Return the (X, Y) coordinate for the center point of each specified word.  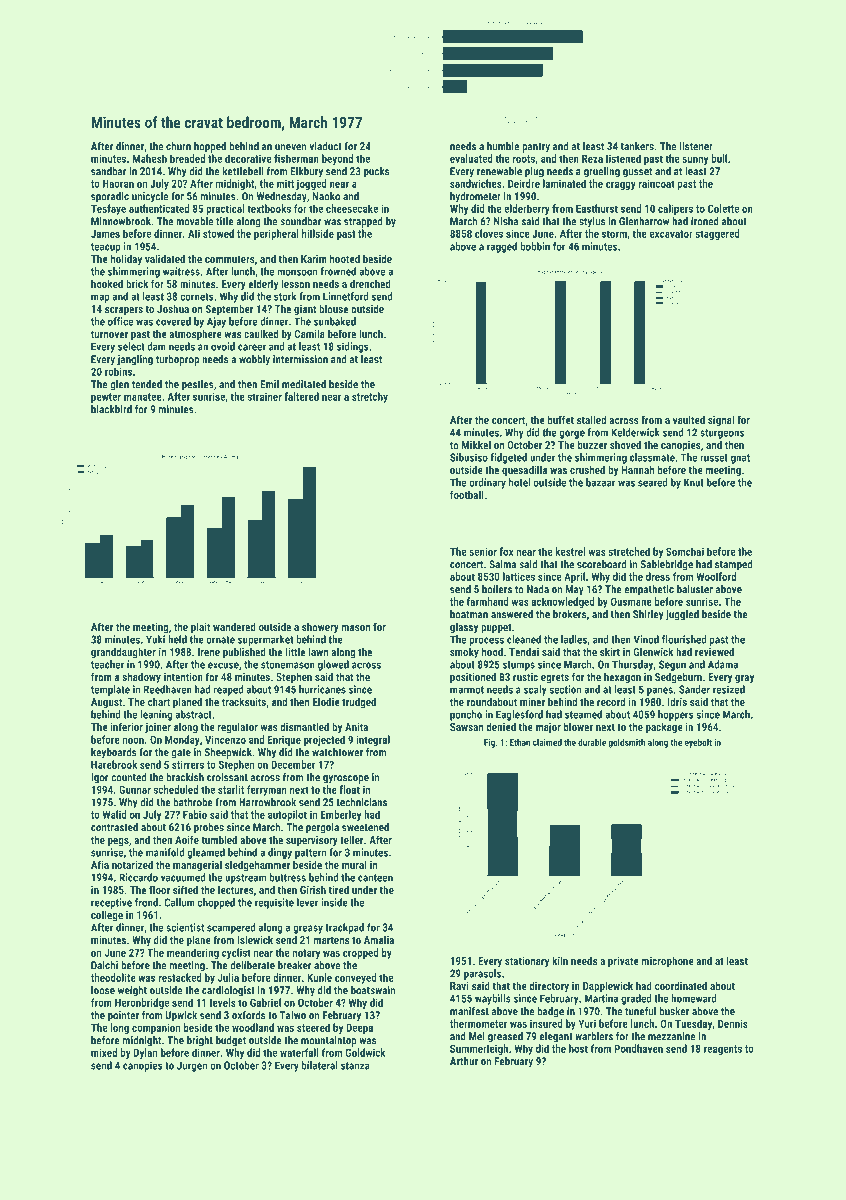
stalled (591, 419)
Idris (677, 701)
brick (137, 283)
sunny (695, 160)
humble (503, 146)
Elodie (326, 701)
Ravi (459, 986)
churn (178, 146)
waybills (493, 999)
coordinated (681, 985)
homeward (694, 998)
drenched (370, 283)
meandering (193, 953)
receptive (111, 903)
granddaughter (123, 652)
